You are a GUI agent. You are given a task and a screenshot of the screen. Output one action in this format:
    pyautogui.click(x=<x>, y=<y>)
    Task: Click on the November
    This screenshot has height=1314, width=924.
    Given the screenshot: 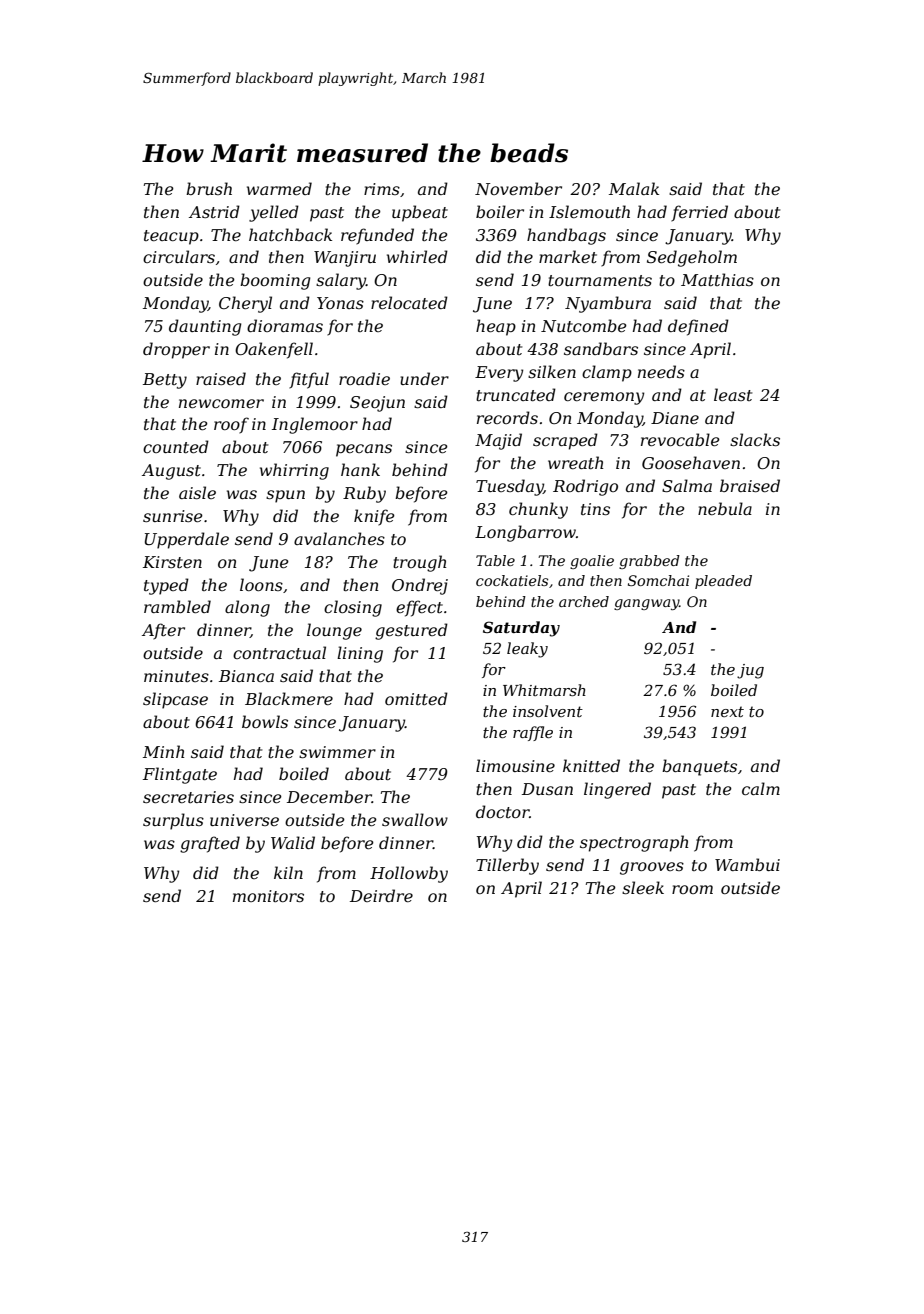 What is the action you would take?
    pyautogui.click(x=518, y=188)
